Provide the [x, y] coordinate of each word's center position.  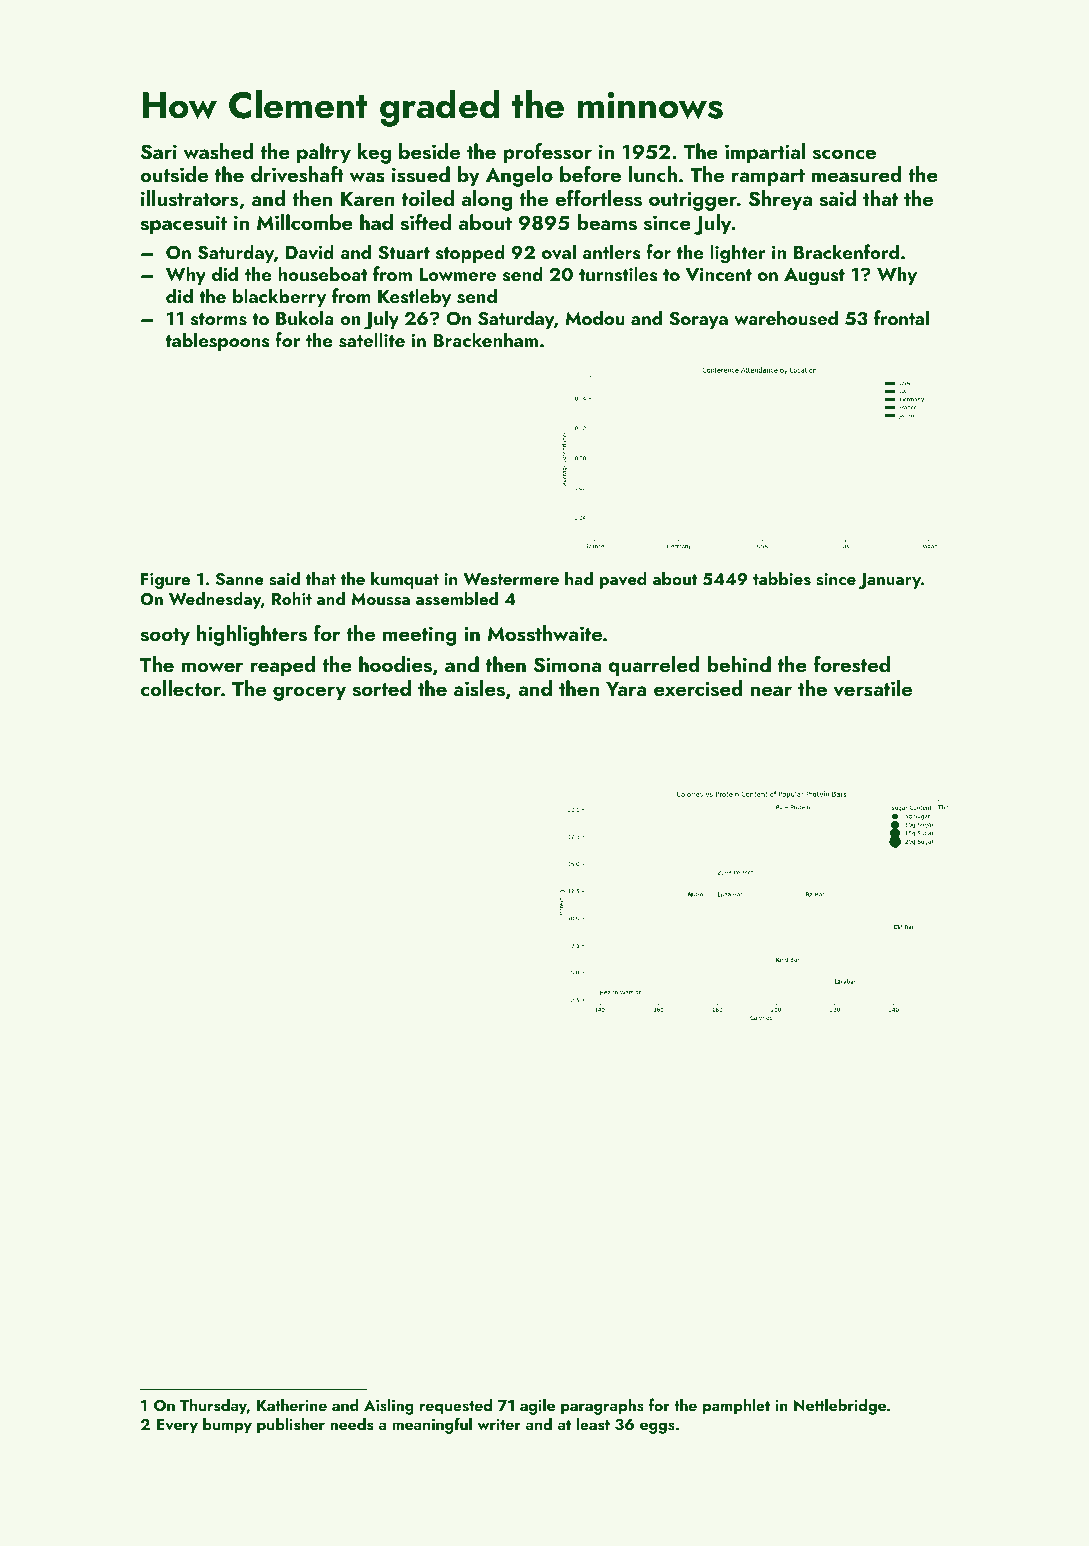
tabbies [782, 579]
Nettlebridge [840, 1406]
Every [177, 1426]
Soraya [698, 320]
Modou [595, 317]
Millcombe [305, 222]
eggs [657, 1428]
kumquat [405, 580]
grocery [309, 693]
